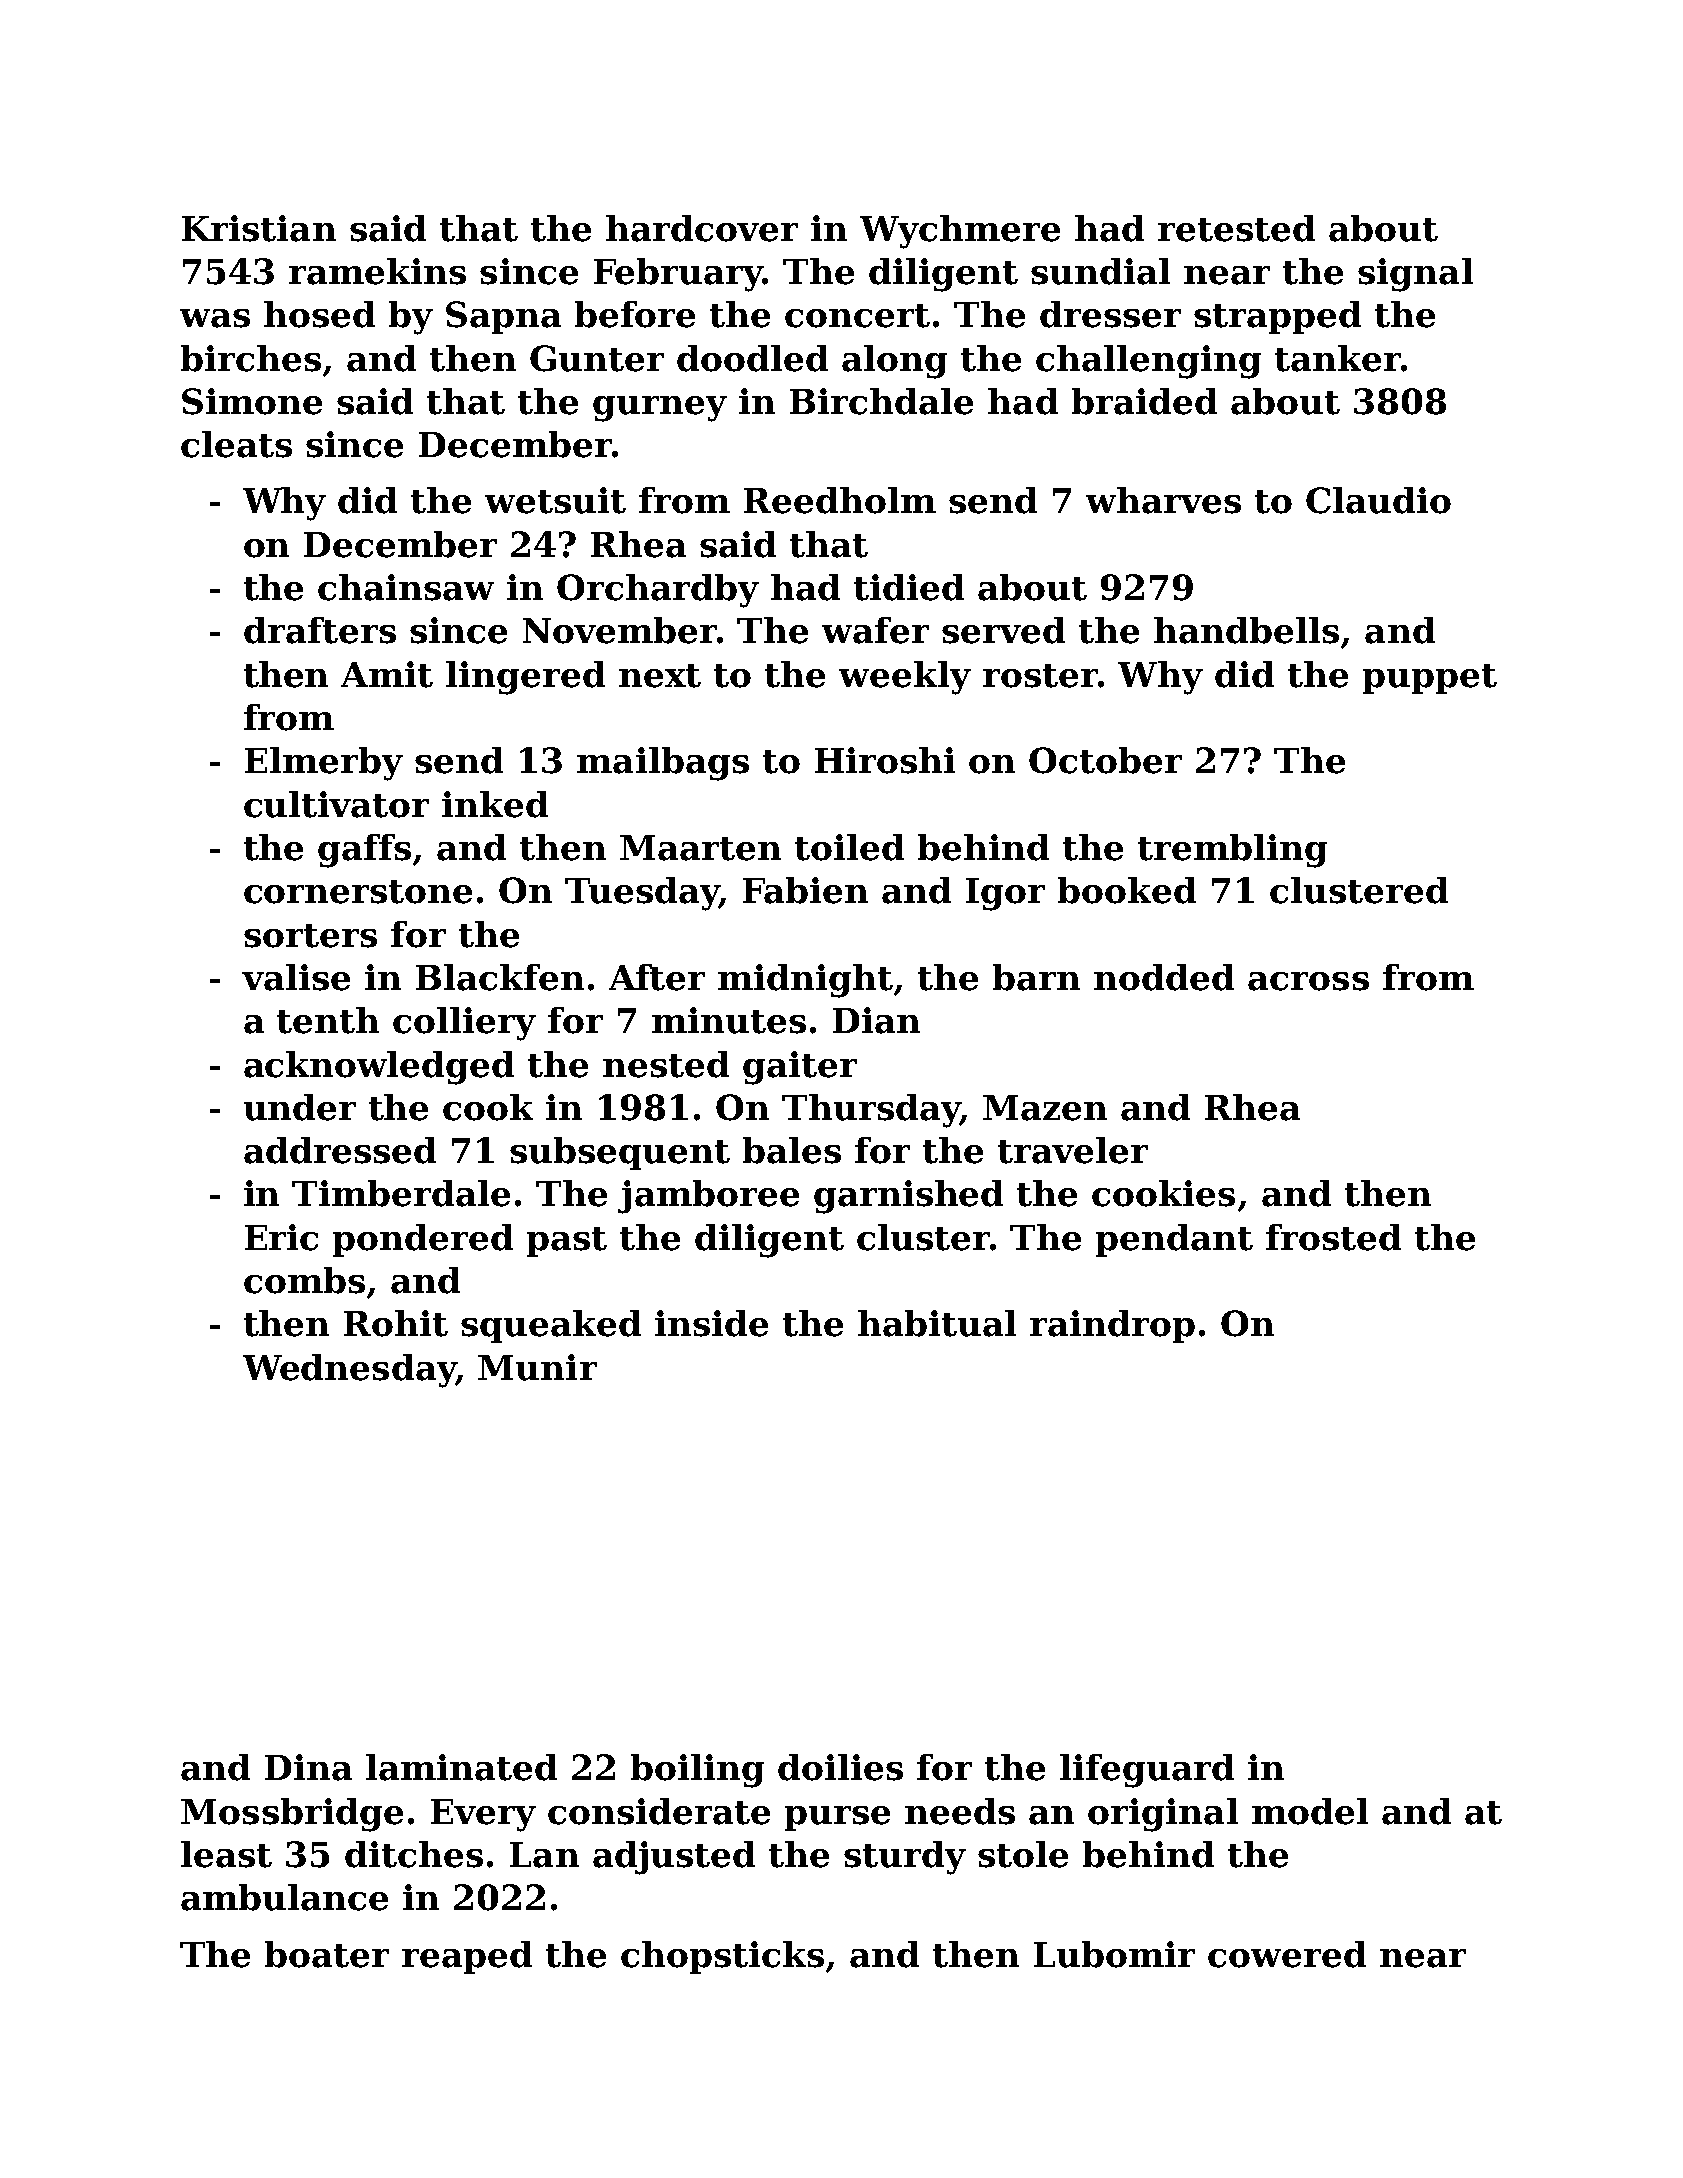  Describe the element at coordinates (259, 228) in the image. I see `Kristian` at that location.
